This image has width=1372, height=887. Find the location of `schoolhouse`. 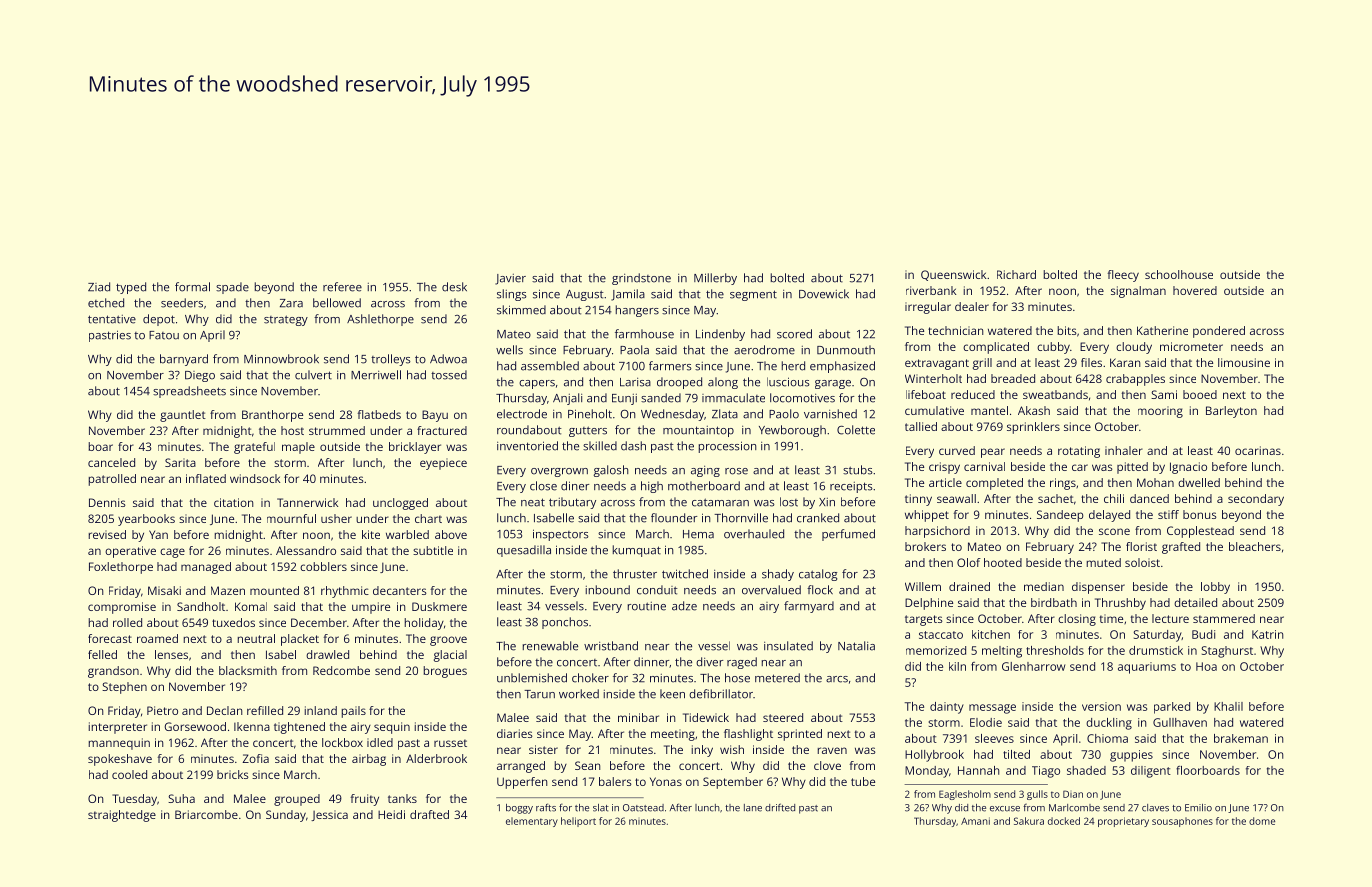

schoolhouse is located at coordinates (1179, 274).
